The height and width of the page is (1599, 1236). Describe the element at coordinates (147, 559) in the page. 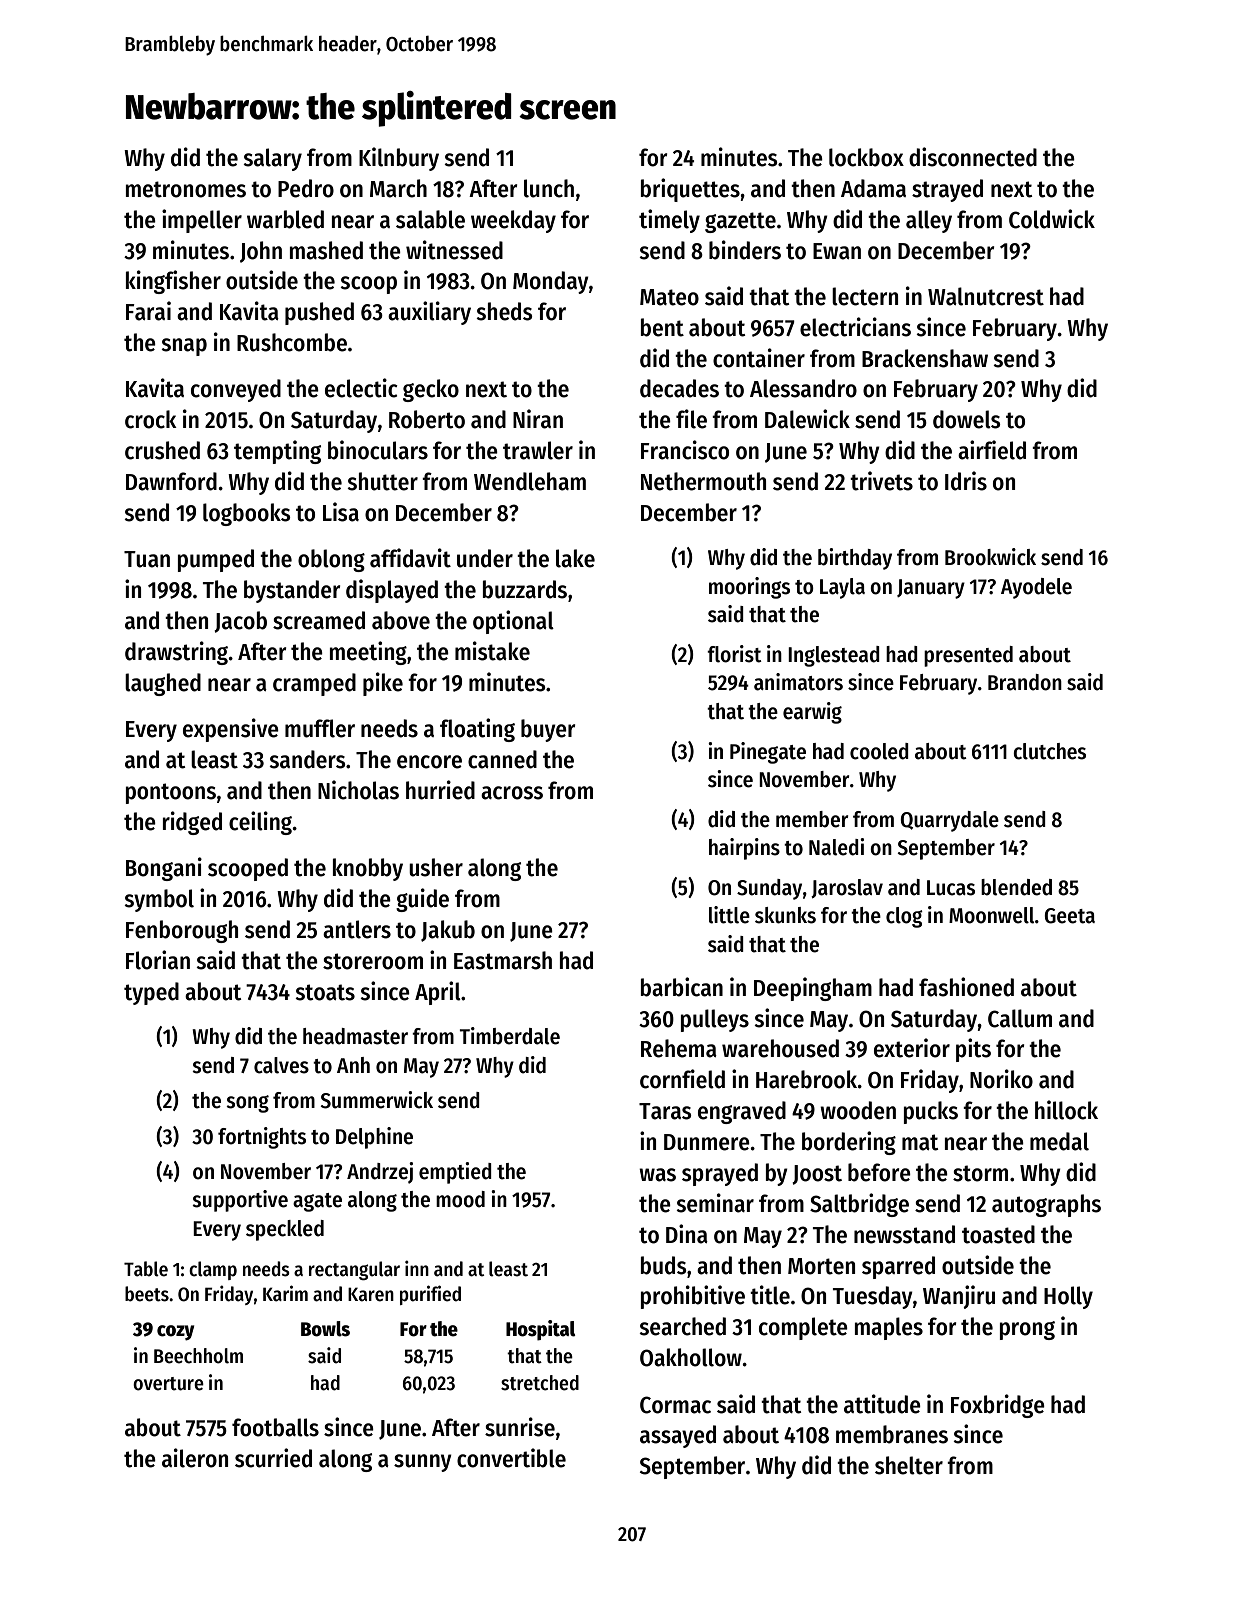

I see `Tuan` at that location.
